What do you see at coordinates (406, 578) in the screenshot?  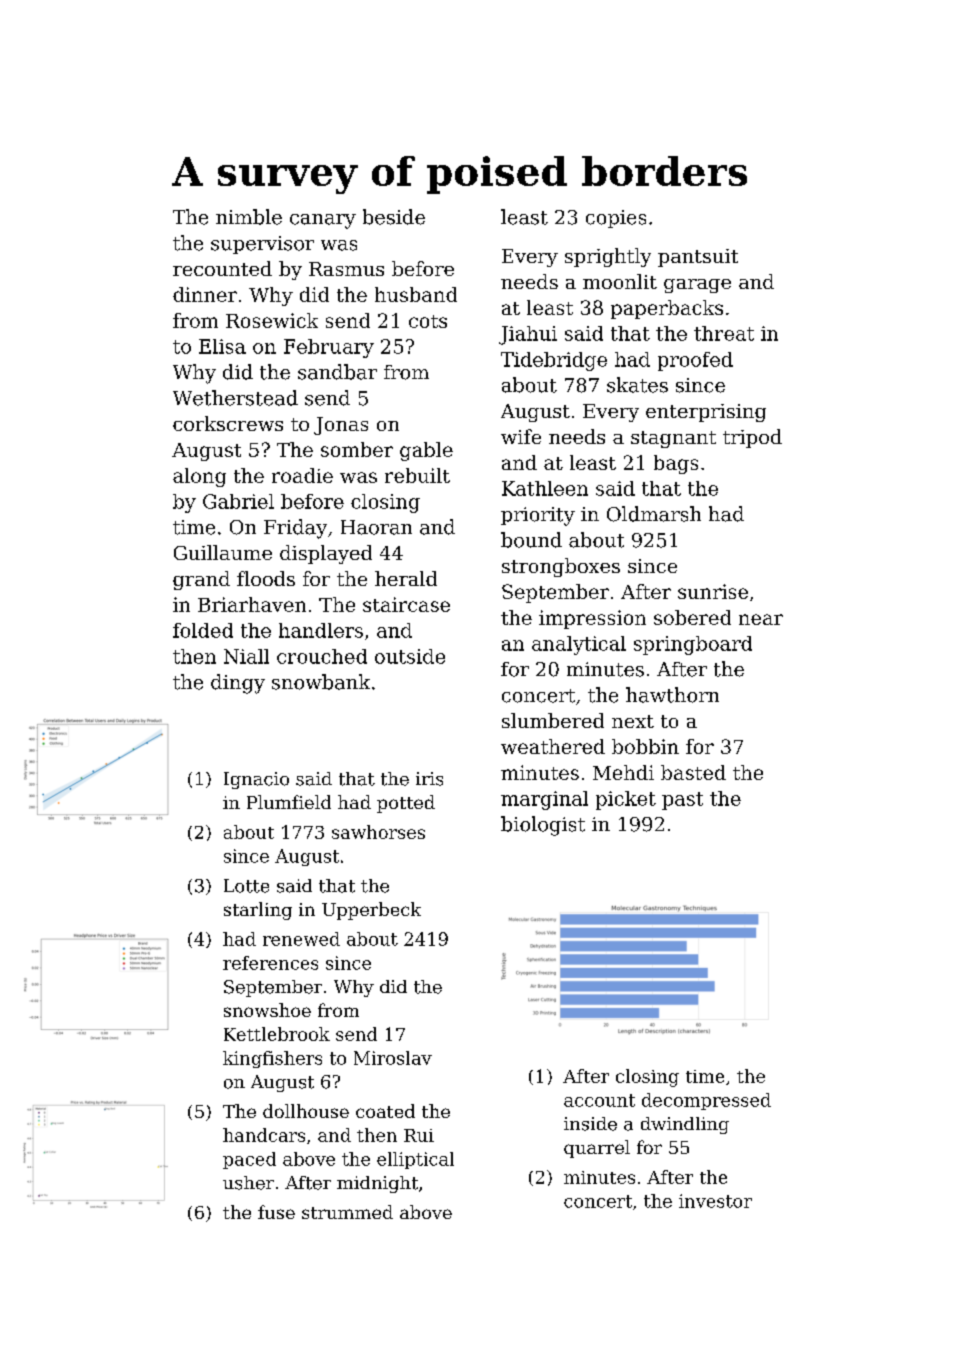 I see `herald` at bounding box center [406, 578].
